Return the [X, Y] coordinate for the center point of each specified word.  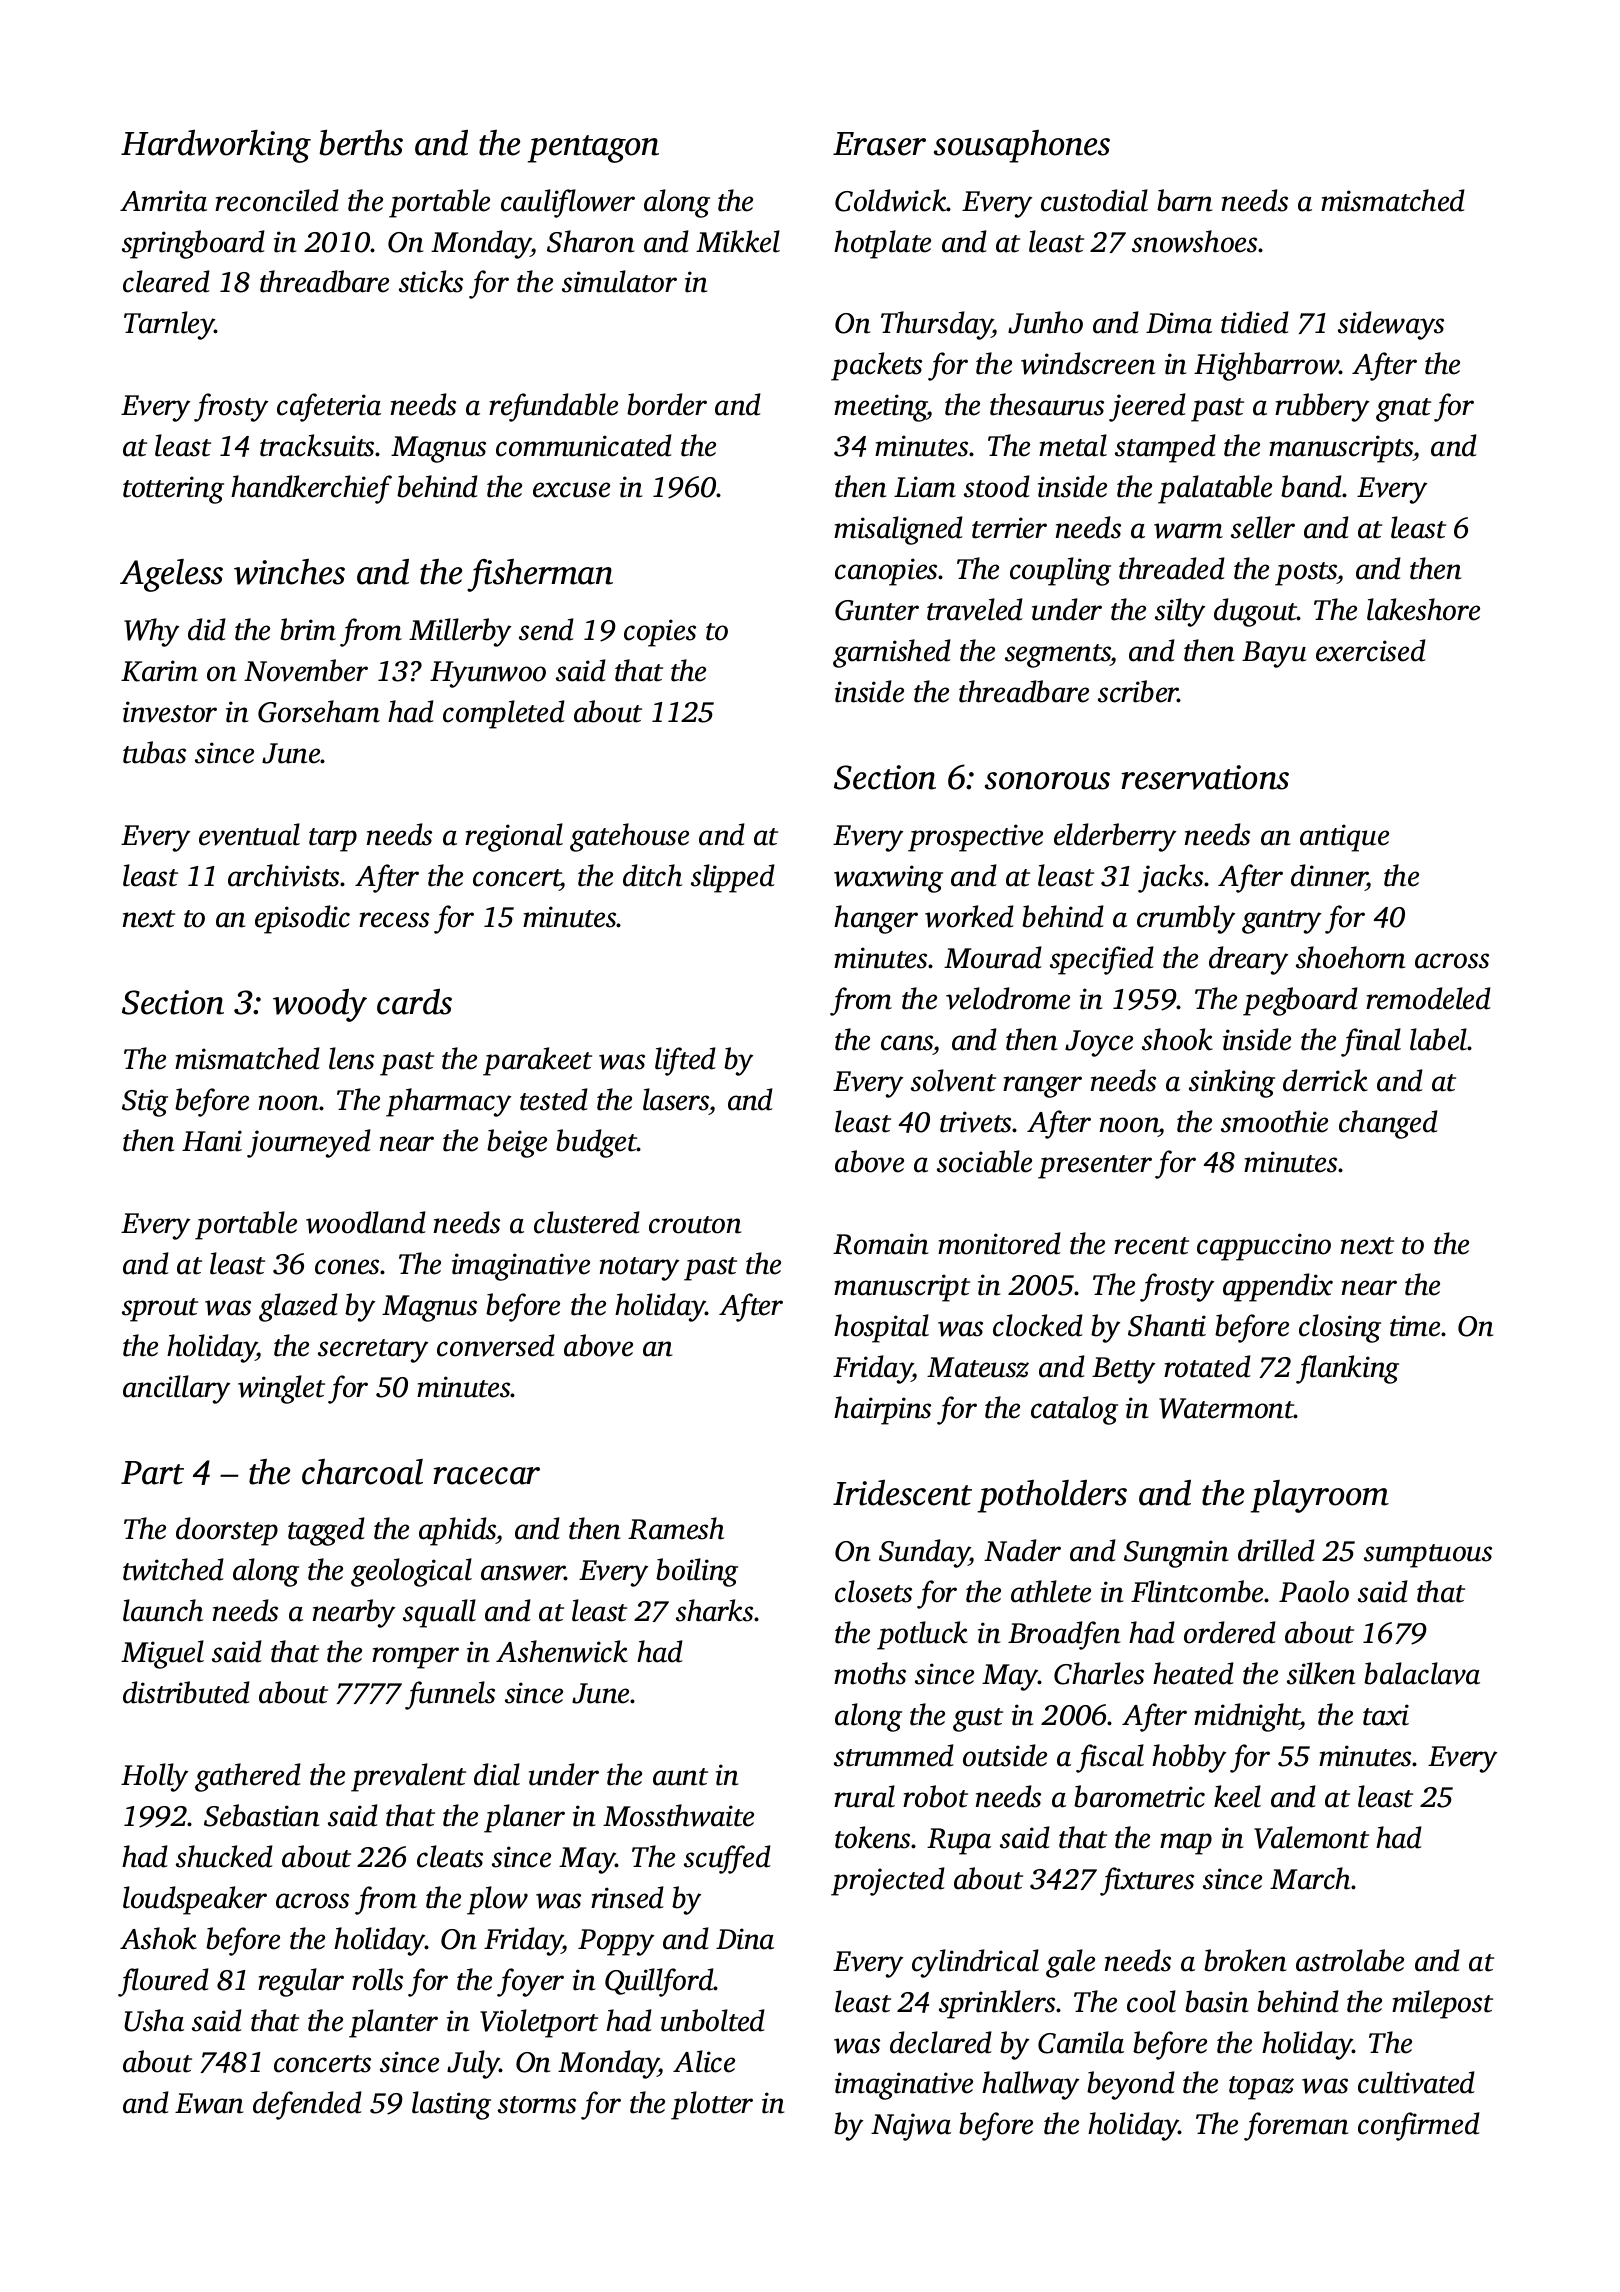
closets [873, 1591]
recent [1151, 1246]
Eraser [879, 144]
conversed [496, 1345]
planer [524, 1818]
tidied [1255, 322]
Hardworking [216, 146]
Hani [212, 1141]
